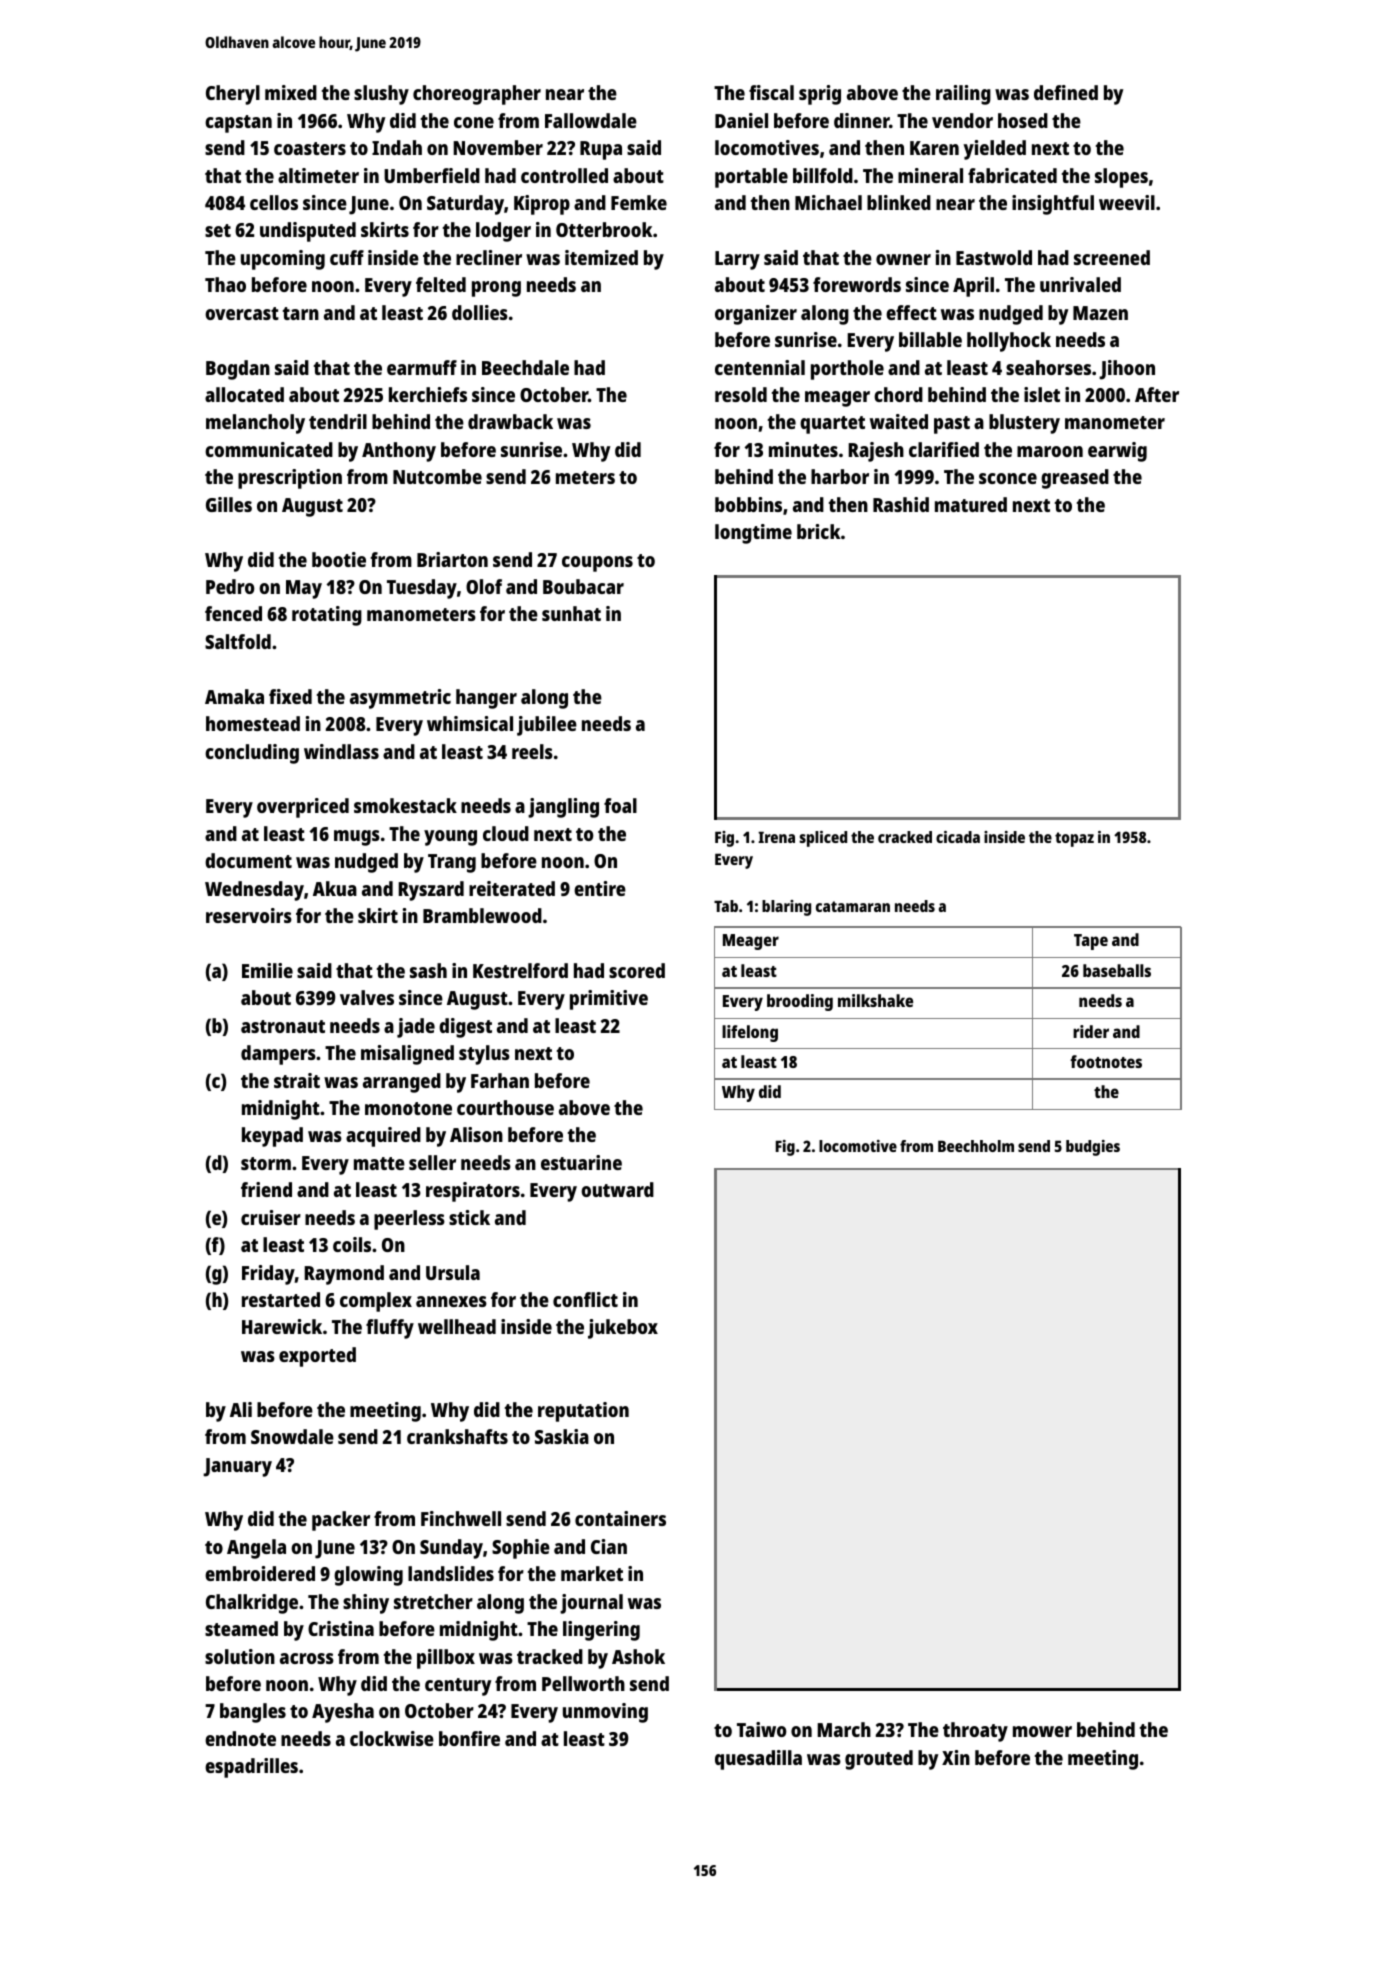 The width and height of the screenshot is (1386, 1969). I want to click on foal, so click(620, 805).
